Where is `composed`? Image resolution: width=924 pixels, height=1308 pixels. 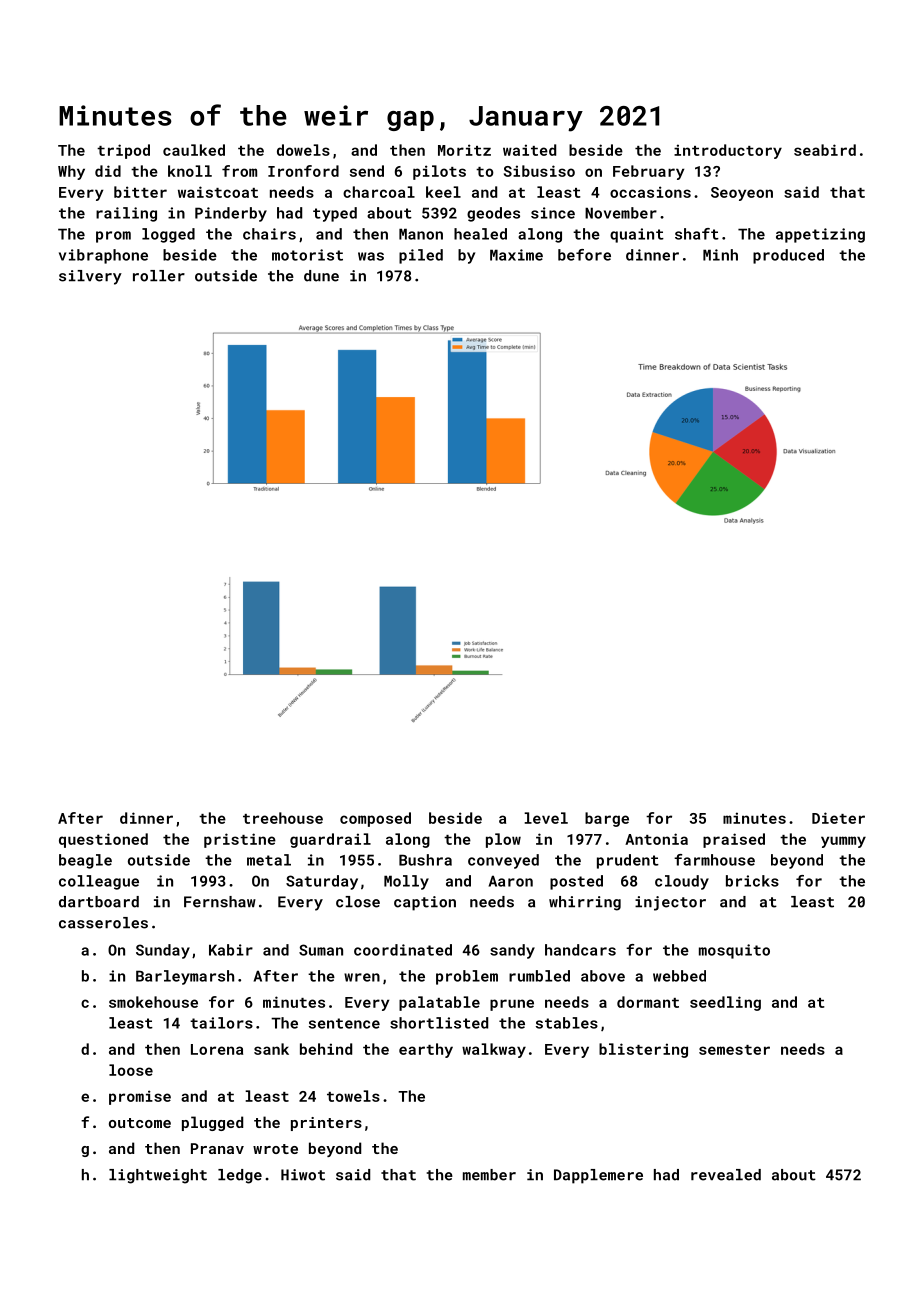 composed is located at coordinates (375, 819).
